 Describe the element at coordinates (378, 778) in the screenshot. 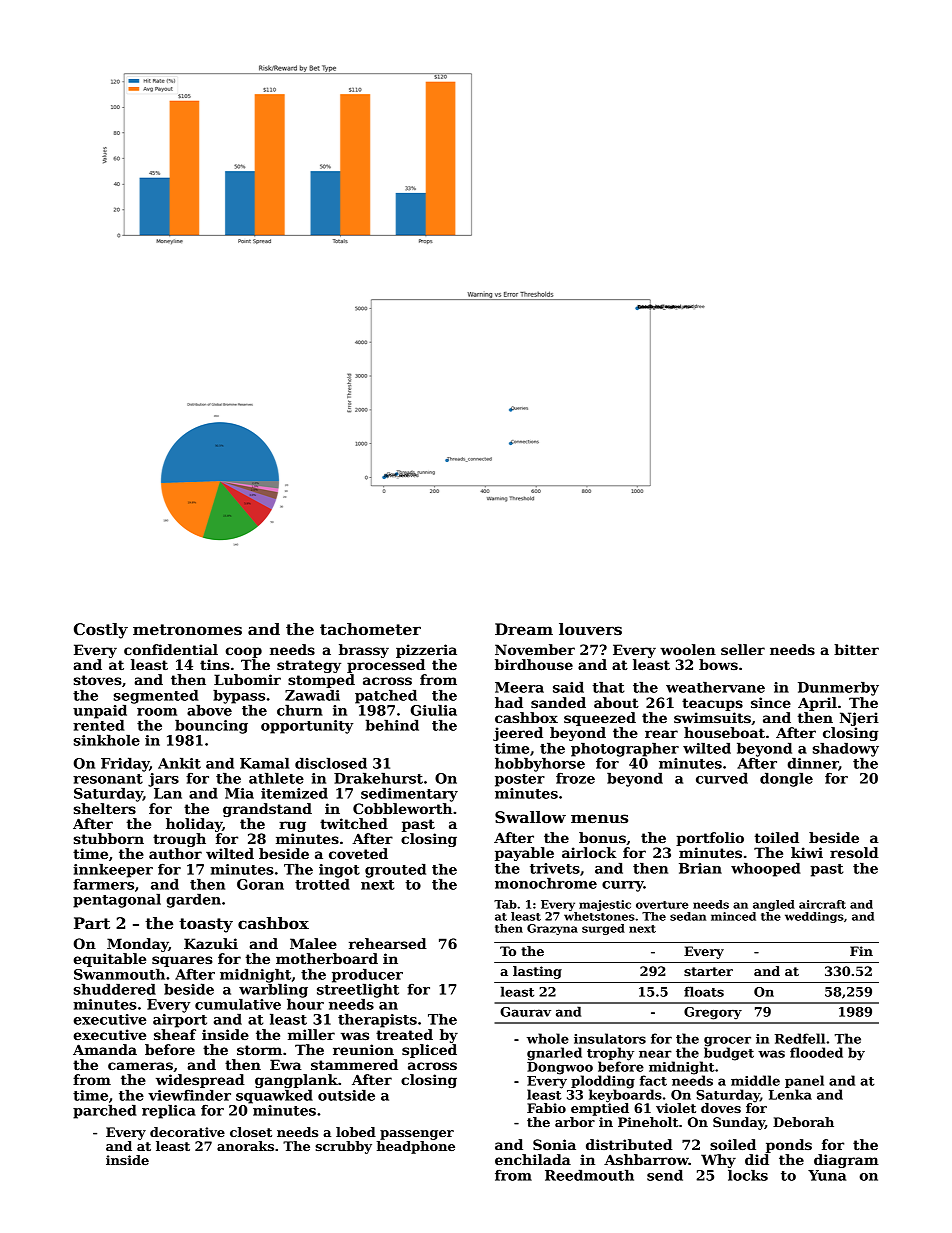

I see `Drakehurst` at that location.
